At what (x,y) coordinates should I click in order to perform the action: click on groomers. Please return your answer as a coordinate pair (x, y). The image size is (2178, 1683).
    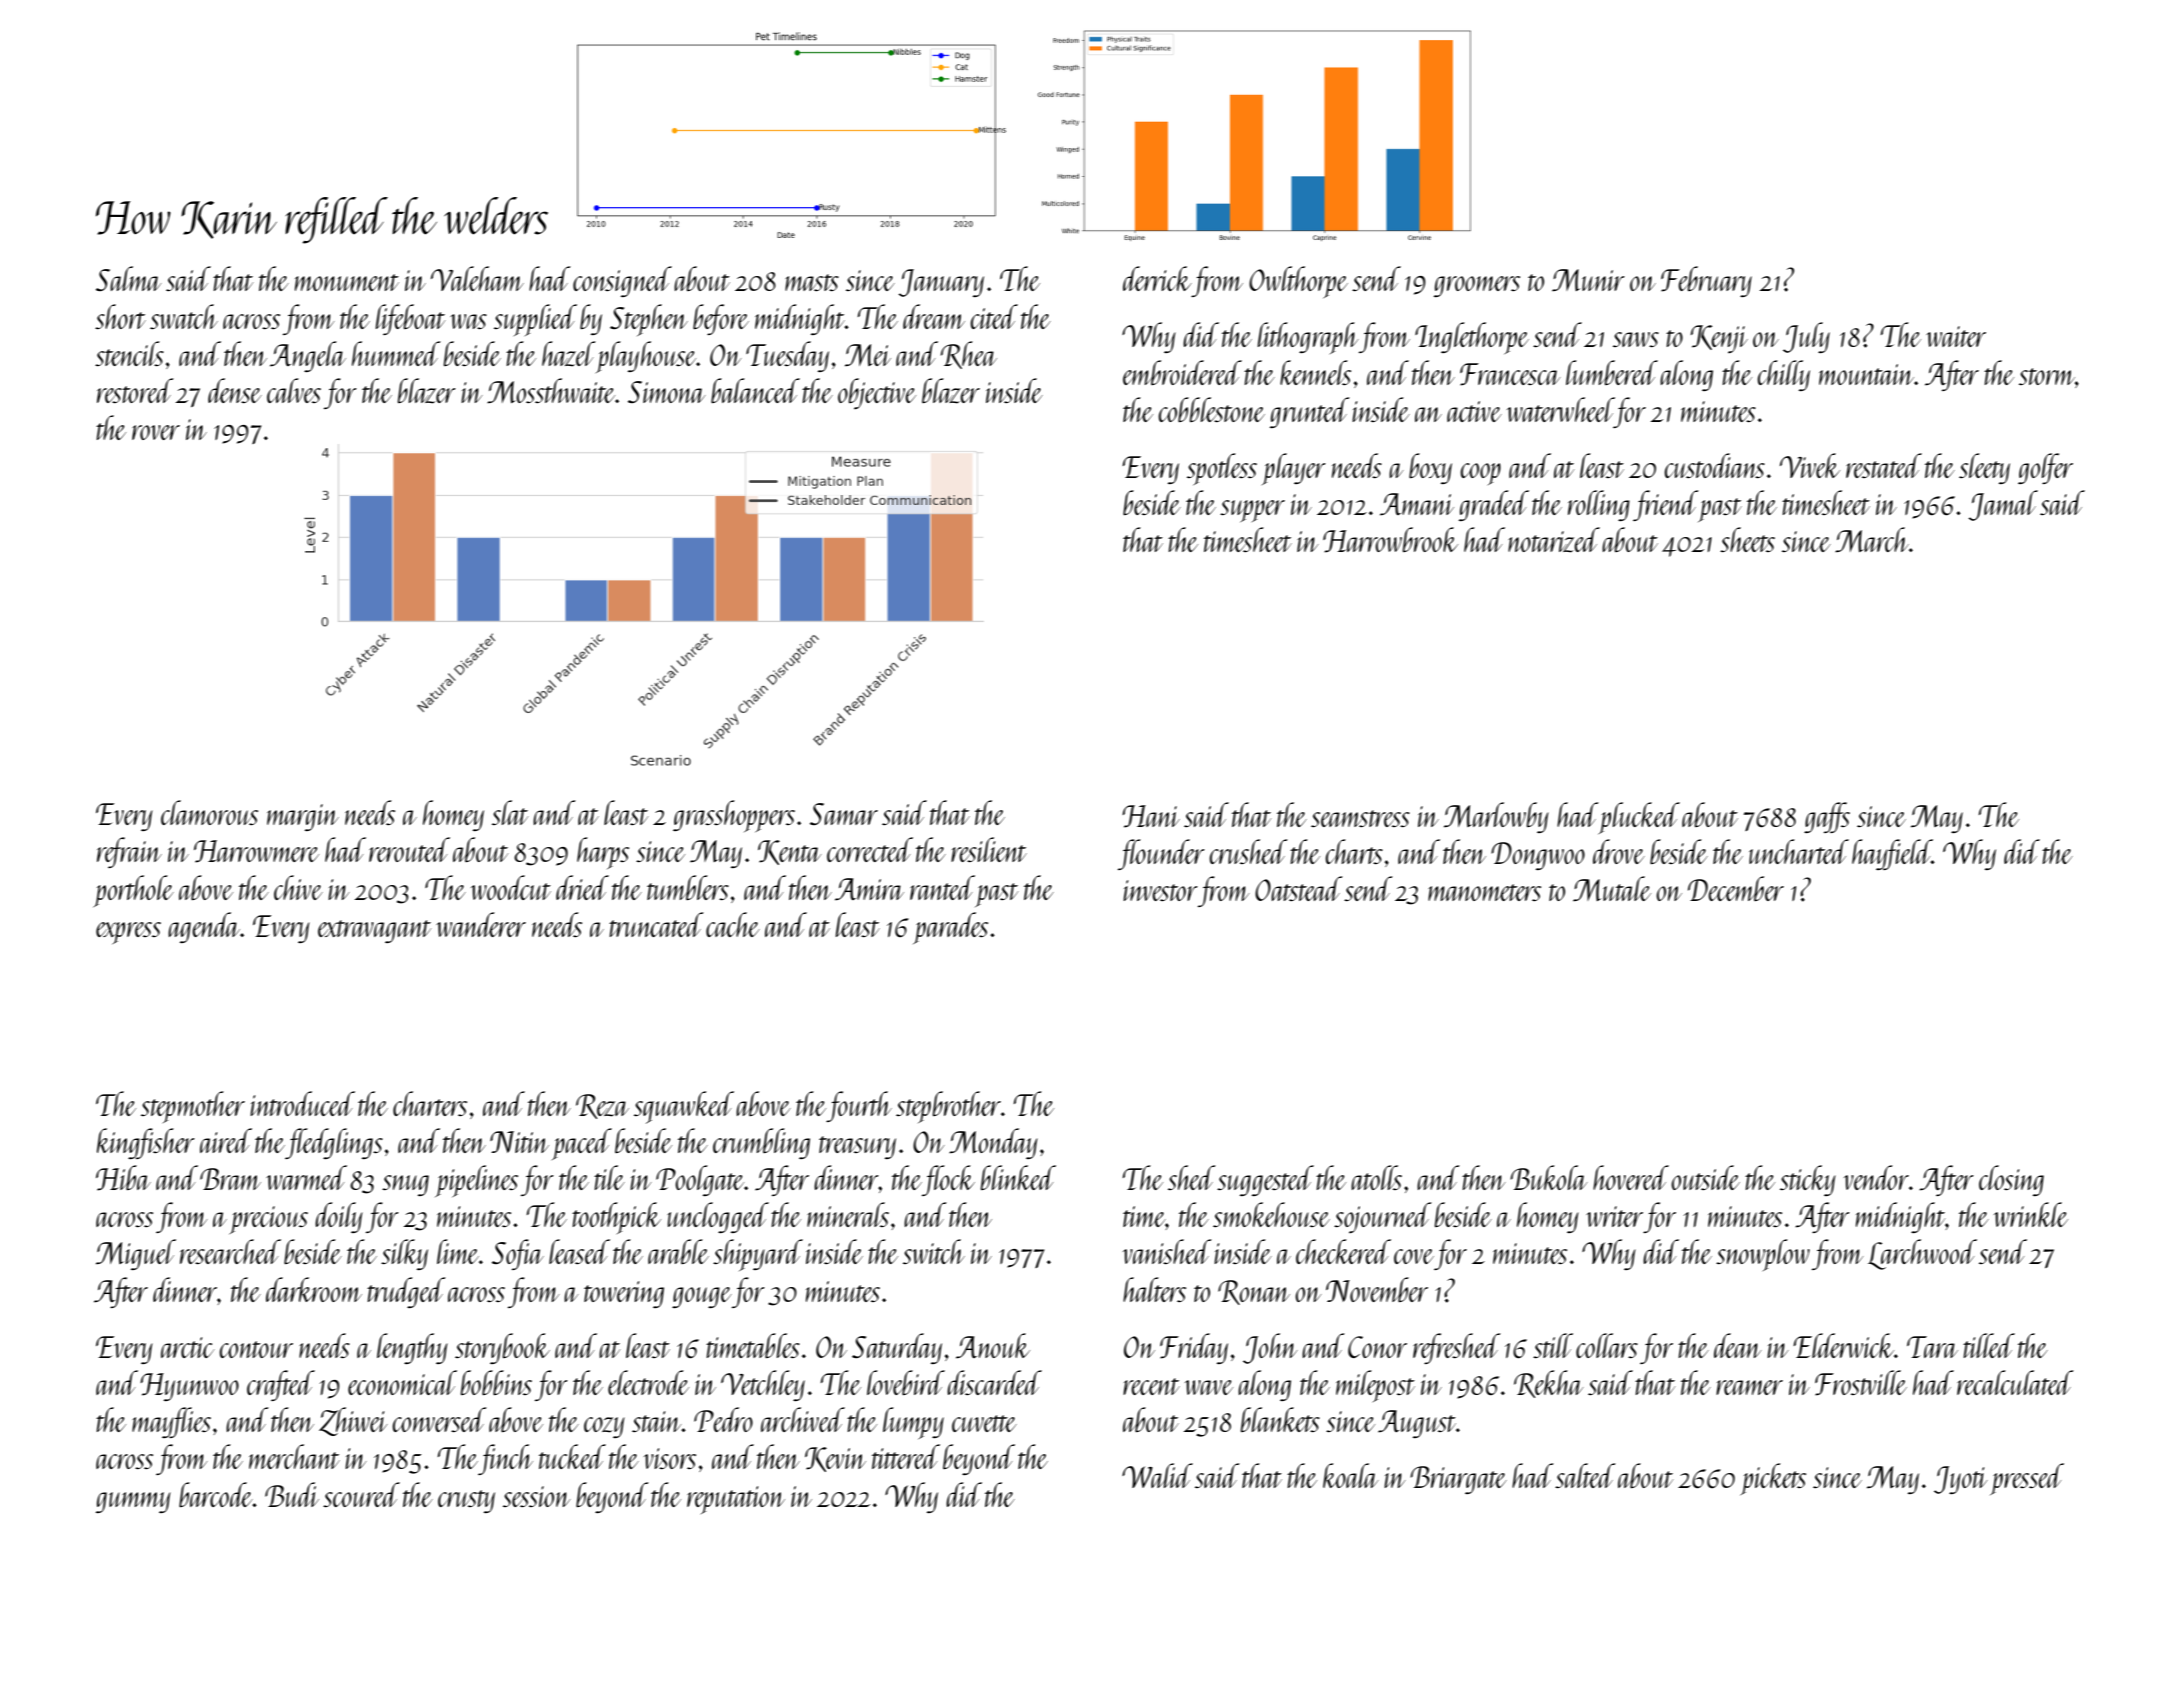
    Looking at the image, I should click on (1477, 286).
